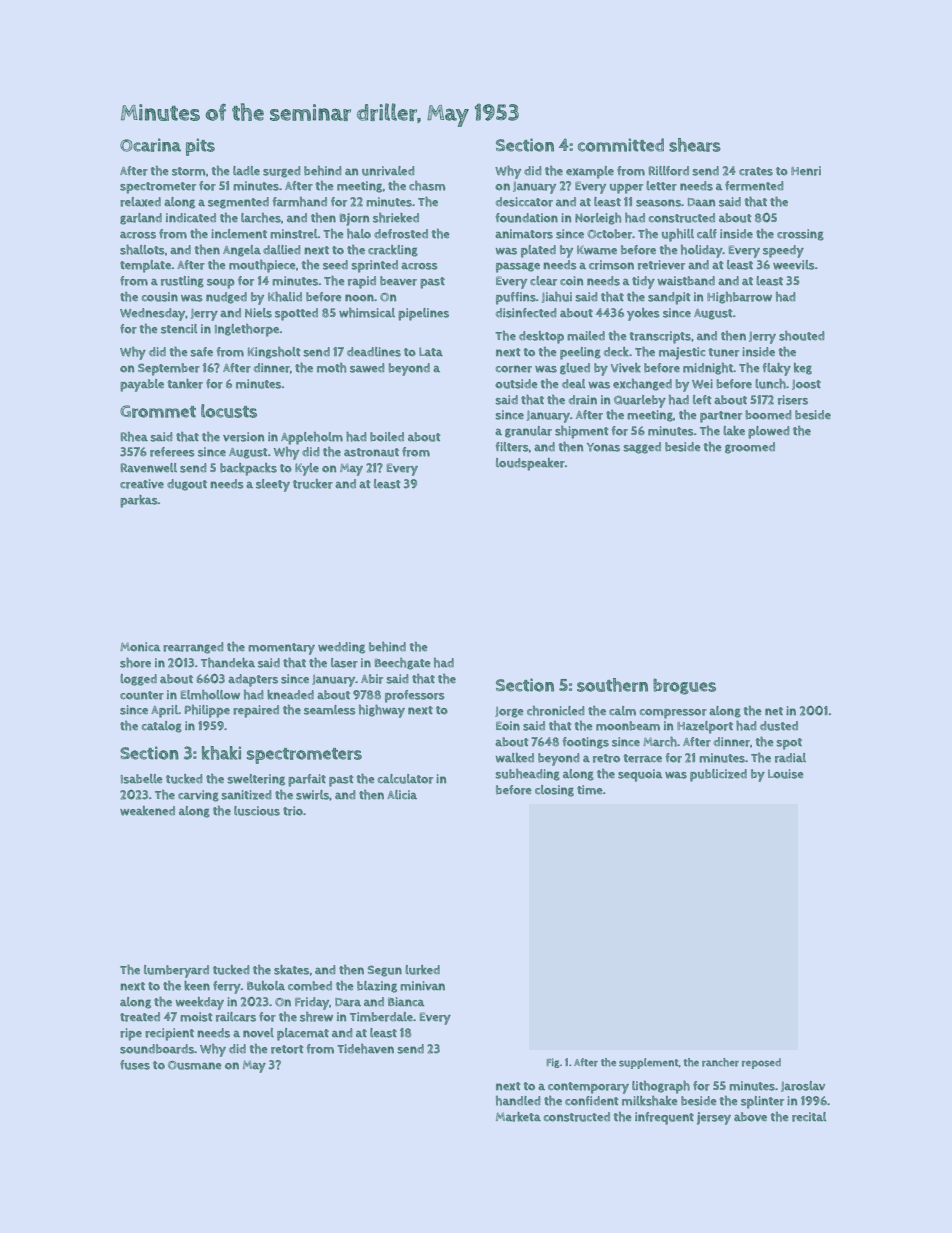 The height and width of the page is (1233, 952). I want to click on Jorge, so click(509, 712).
